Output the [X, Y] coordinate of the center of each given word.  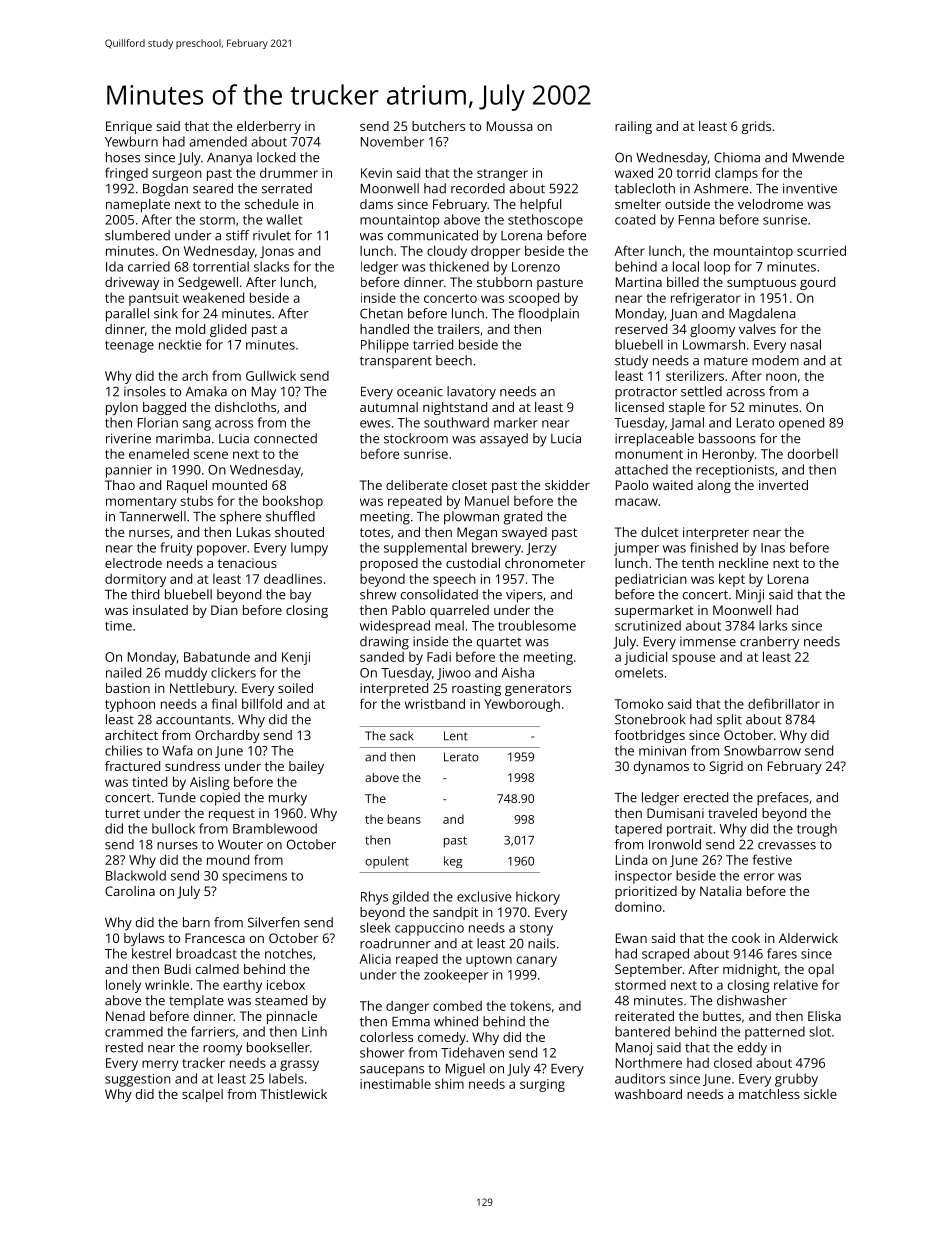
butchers [438, 126]
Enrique [129, 127]
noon [781, 377]
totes [375, 532]
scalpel [202, 1095]
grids [756, 127]
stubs [196, 501]
